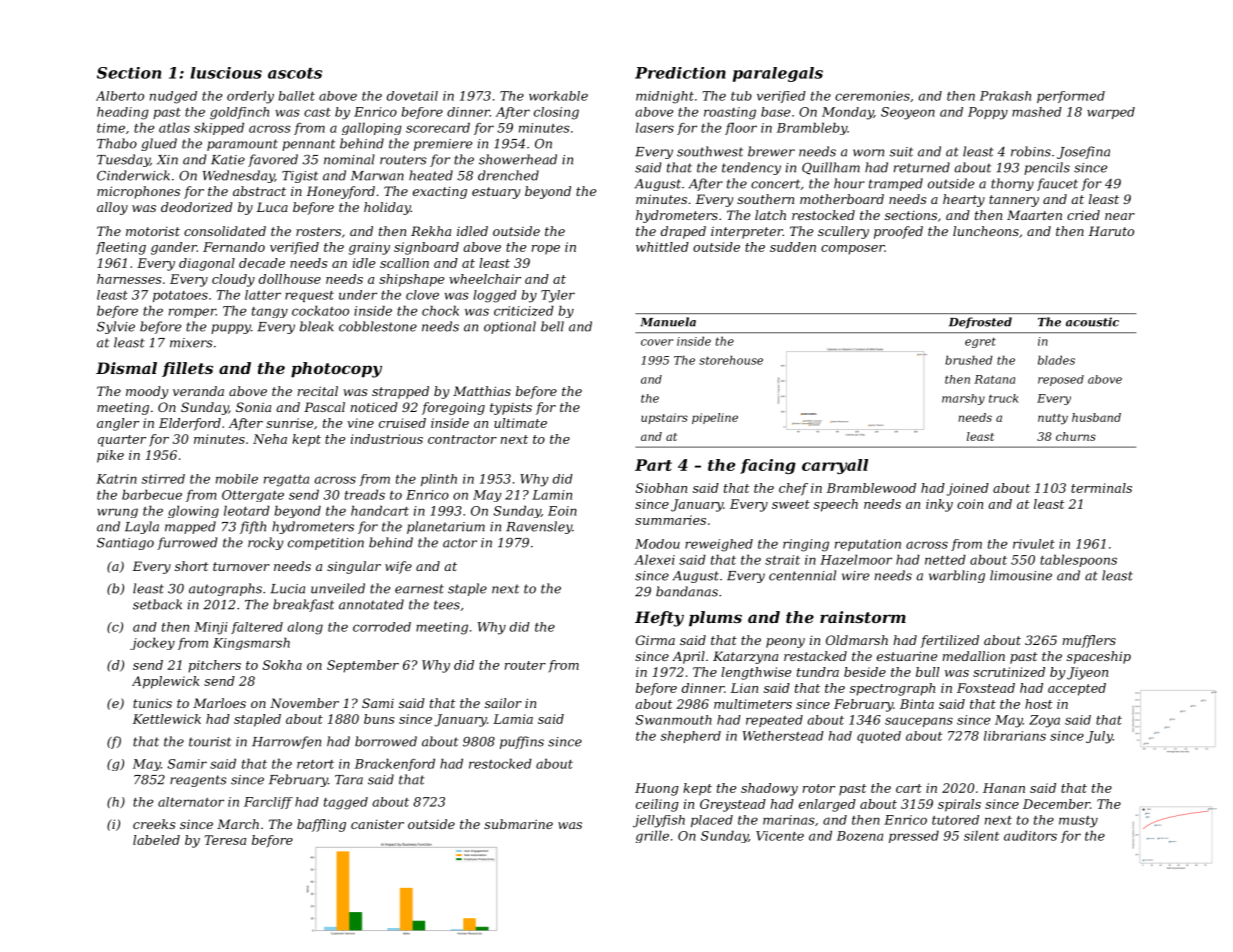 The image size is (1233, 952). I want to click on reposed, so click(1061, 380).
